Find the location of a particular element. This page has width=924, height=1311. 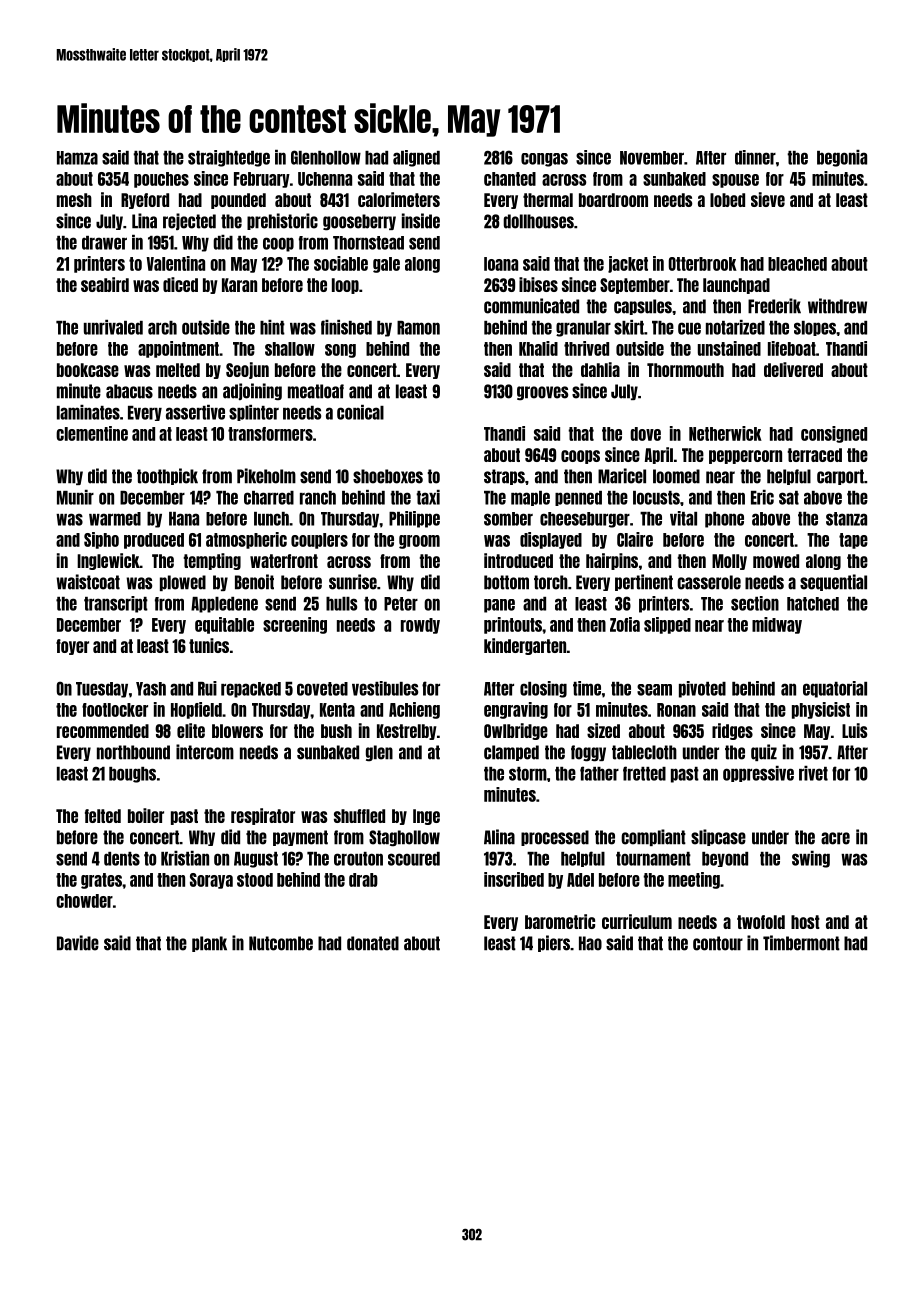

printouts is located at coordinates (513, 625).
